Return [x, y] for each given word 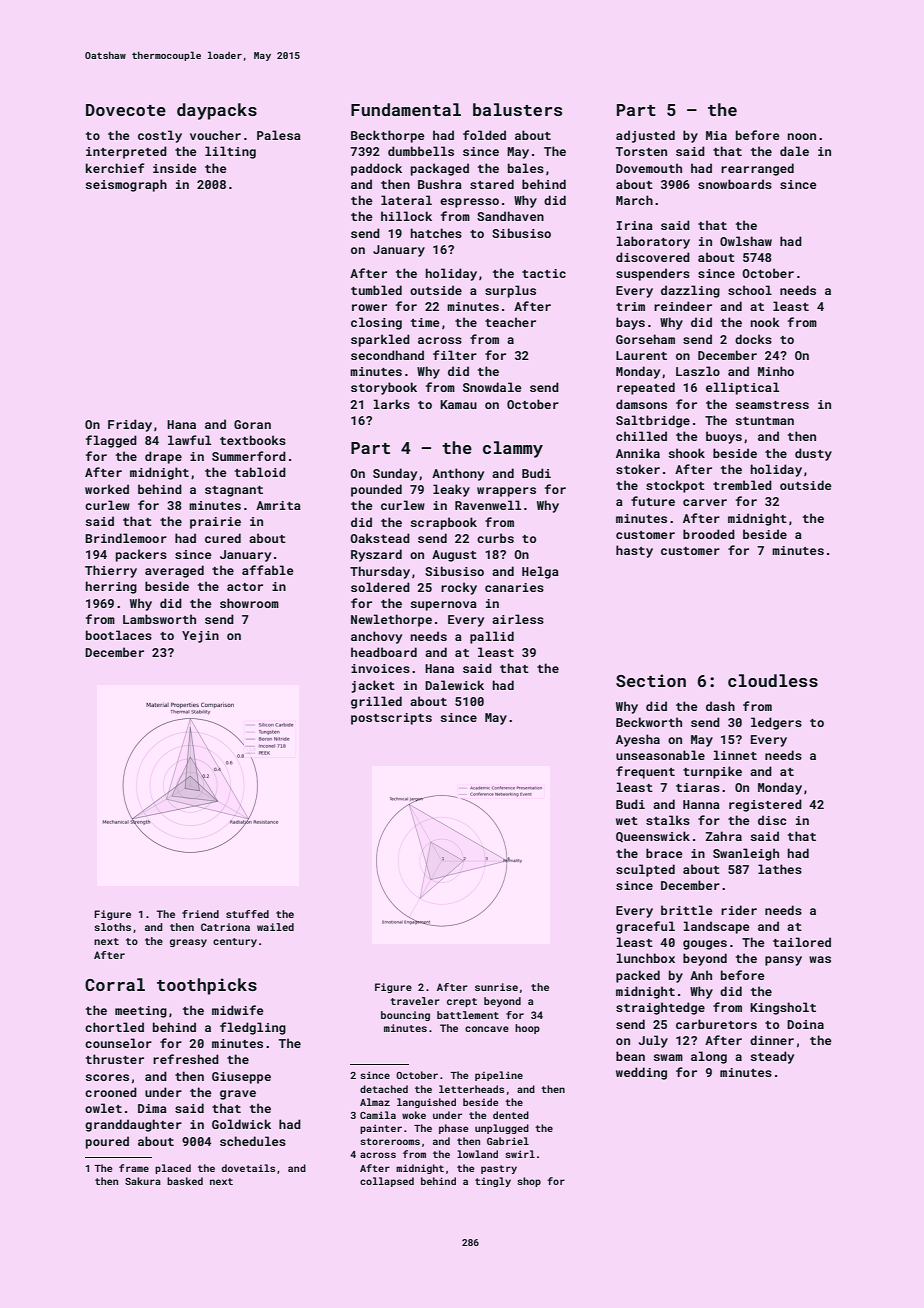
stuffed [247, 914]
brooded [709, 534]
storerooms [390, 1141]
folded [484, 135]
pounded [376, 490]
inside [175, 168]
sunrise [496, 987]
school [750, 290]
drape [163, 457]
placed [173, 1169]
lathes [780, 869]
